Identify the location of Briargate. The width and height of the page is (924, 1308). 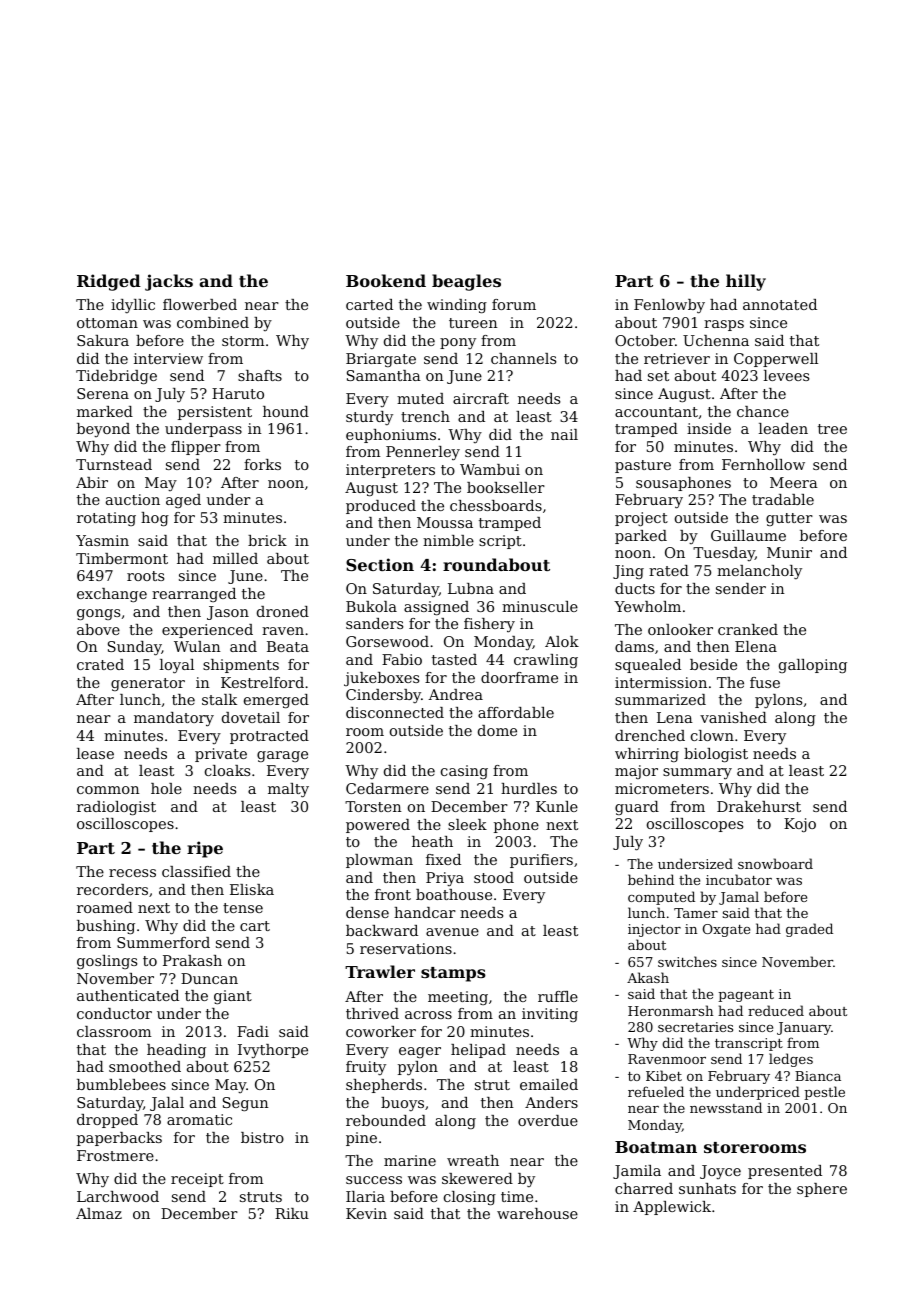
(381, 360).
